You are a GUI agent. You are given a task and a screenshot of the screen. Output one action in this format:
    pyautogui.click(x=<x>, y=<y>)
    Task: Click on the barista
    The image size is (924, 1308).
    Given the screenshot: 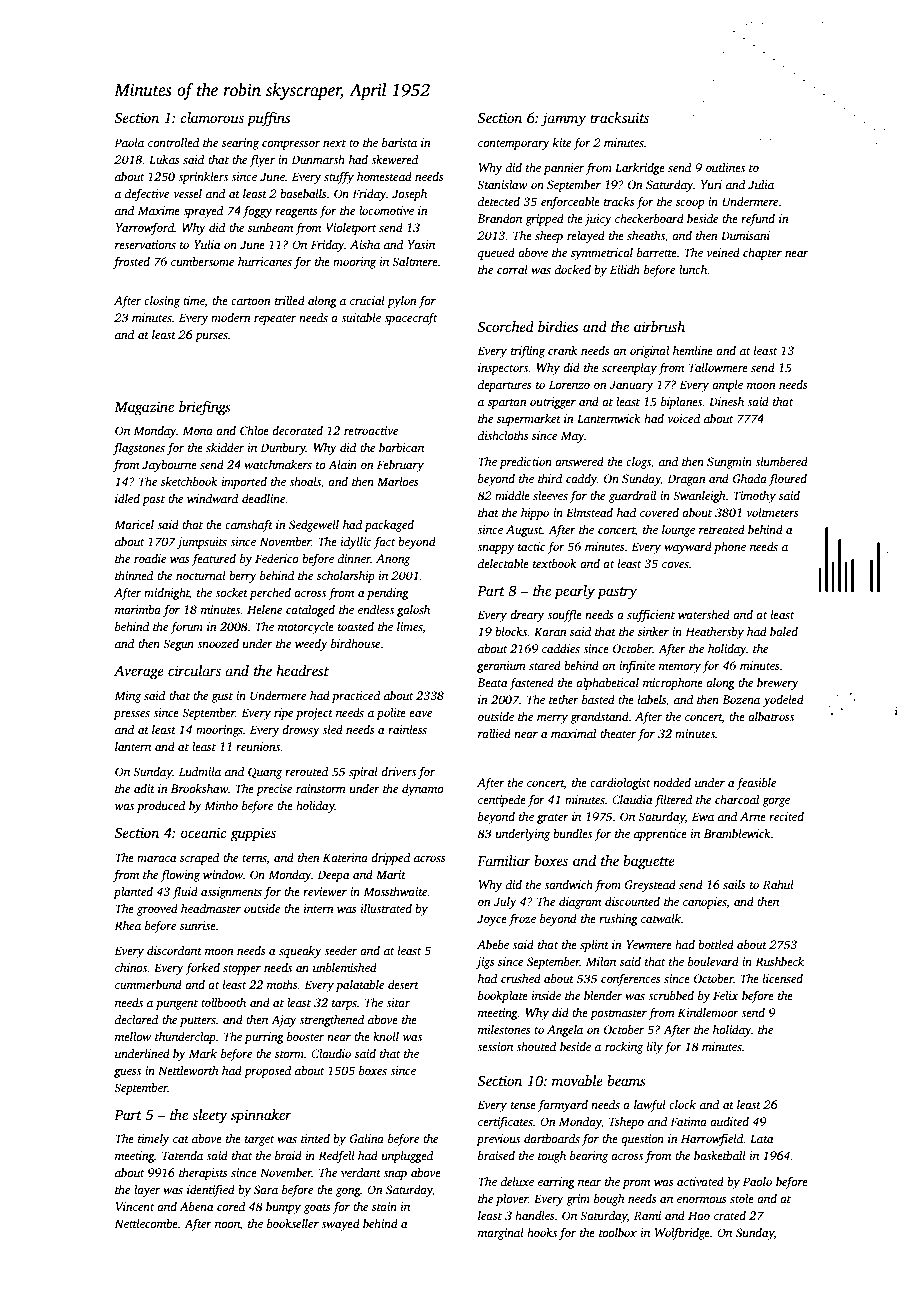 What is the action you would take?
    pyautogui.click(x=399, y=142)
